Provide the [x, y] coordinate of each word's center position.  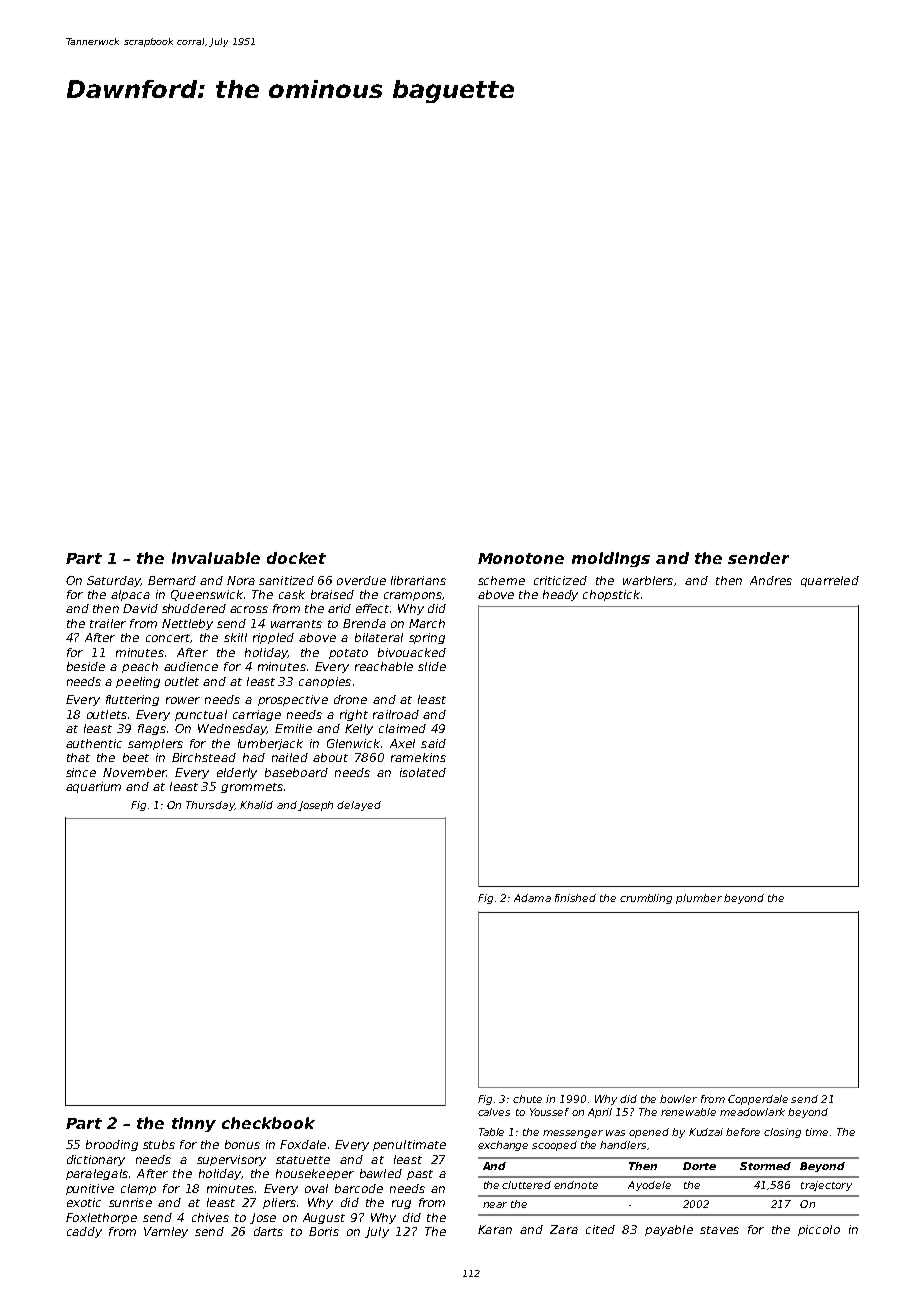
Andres [771, 580]
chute [527, 1099]
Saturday [114, 581]
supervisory [231, 1160]
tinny [194, 1124]
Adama [532, 898]
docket [296, 558]
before [743, 1132]
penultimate [409, 1145]
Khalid [256, 805]
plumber [699, 899]
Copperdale [758, 1100]
